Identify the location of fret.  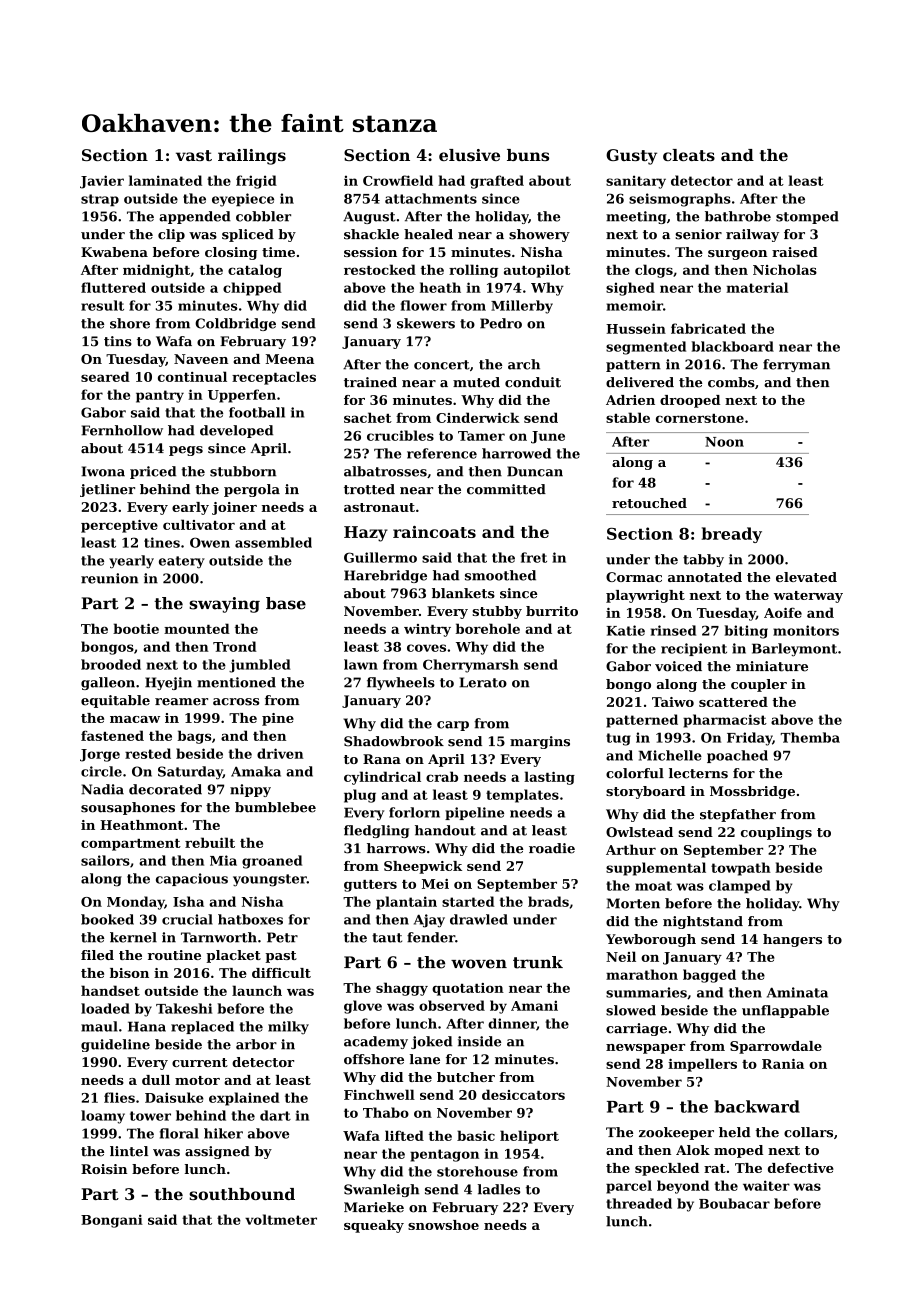
(534, 557).
